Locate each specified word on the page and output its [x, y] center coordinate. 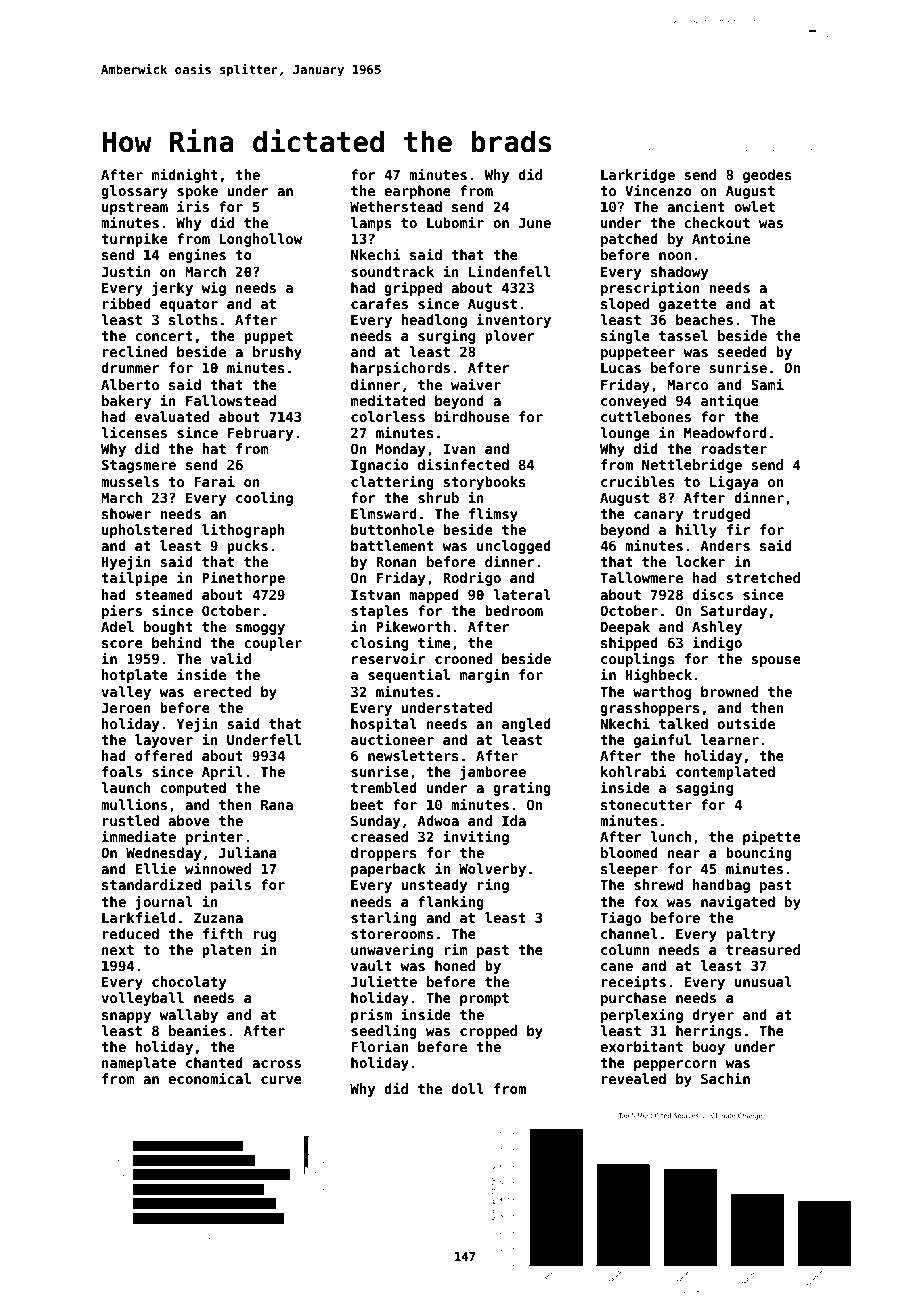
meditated [388, 400]
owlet [754, 206]
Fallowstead [231, 400]
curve [281, 1080]
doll [467, 1088]
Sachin [725, 1078]
